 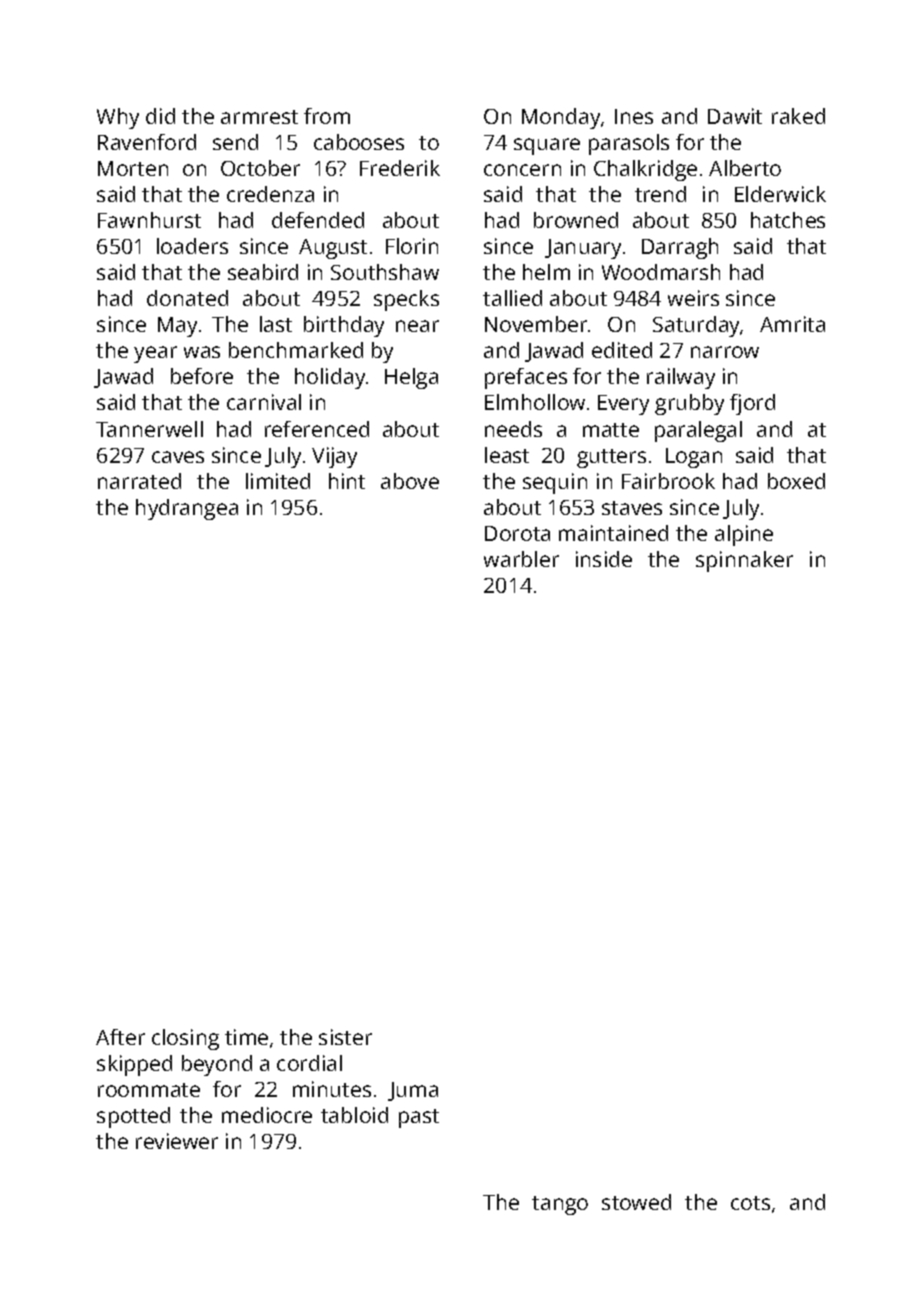 I want to click on alpine, so click(x=744, y=535).
